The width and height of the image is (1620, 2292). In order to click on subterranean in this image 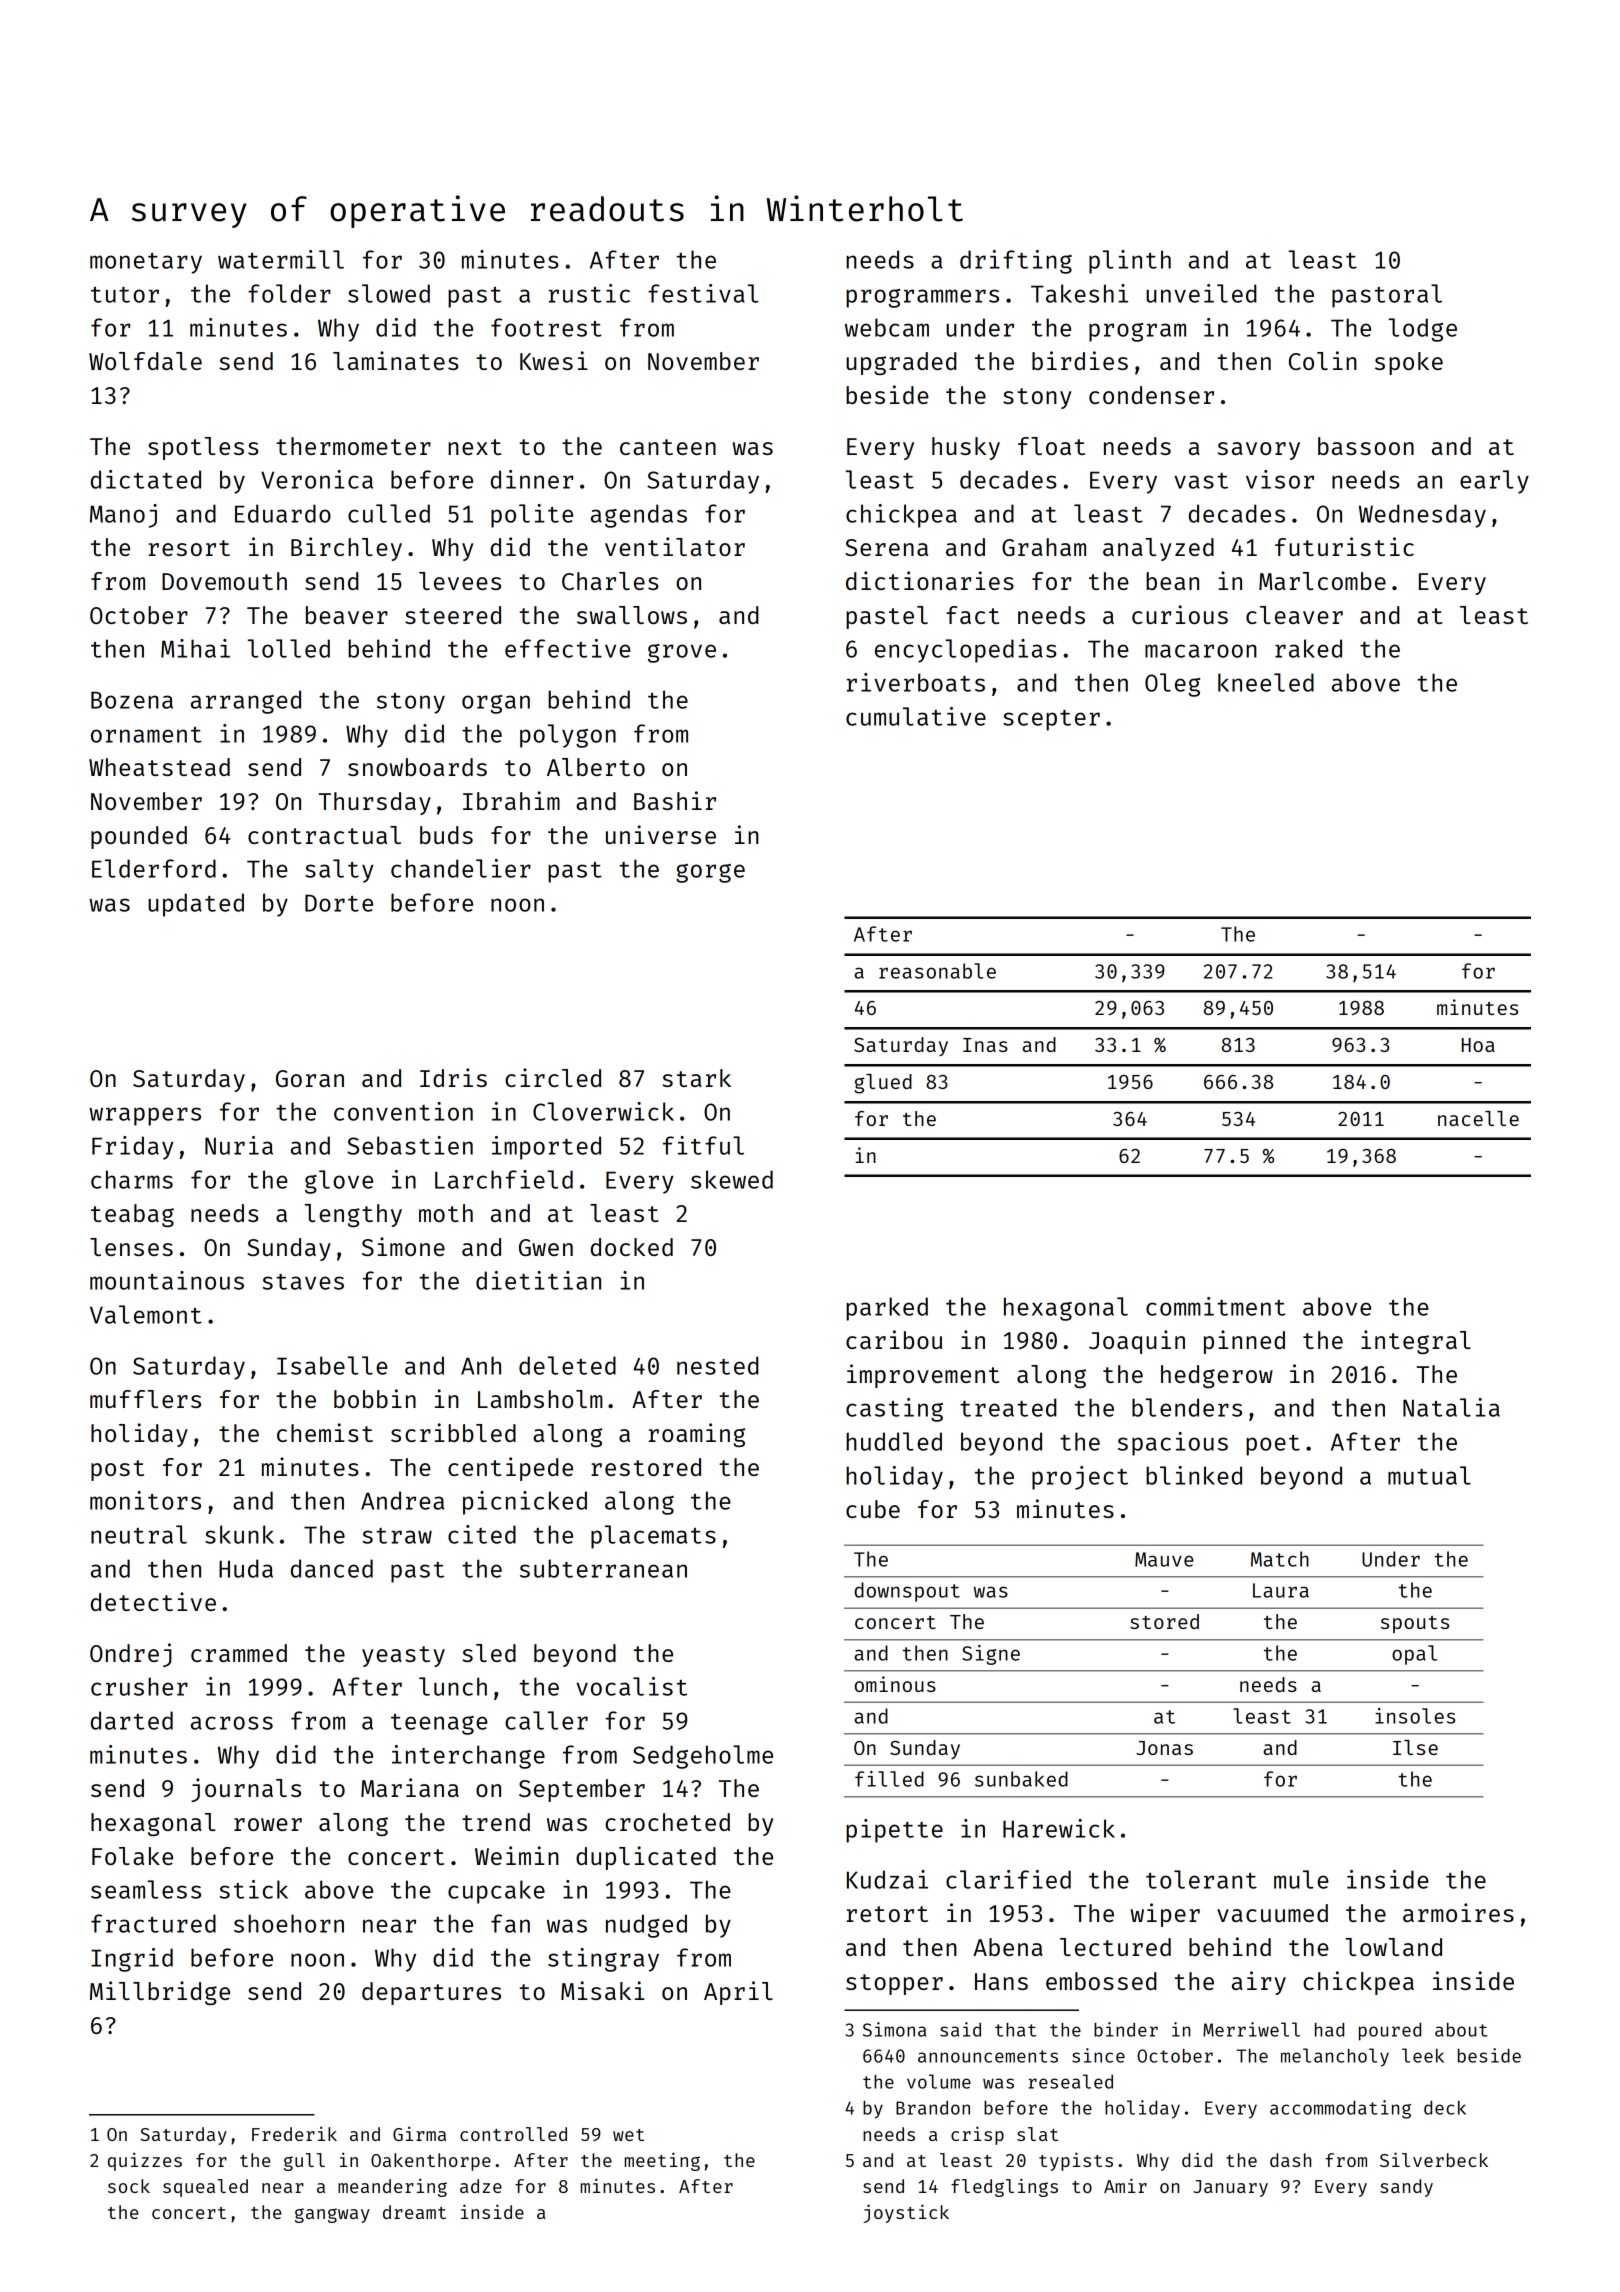, I will do `click(603, 1568)`.
